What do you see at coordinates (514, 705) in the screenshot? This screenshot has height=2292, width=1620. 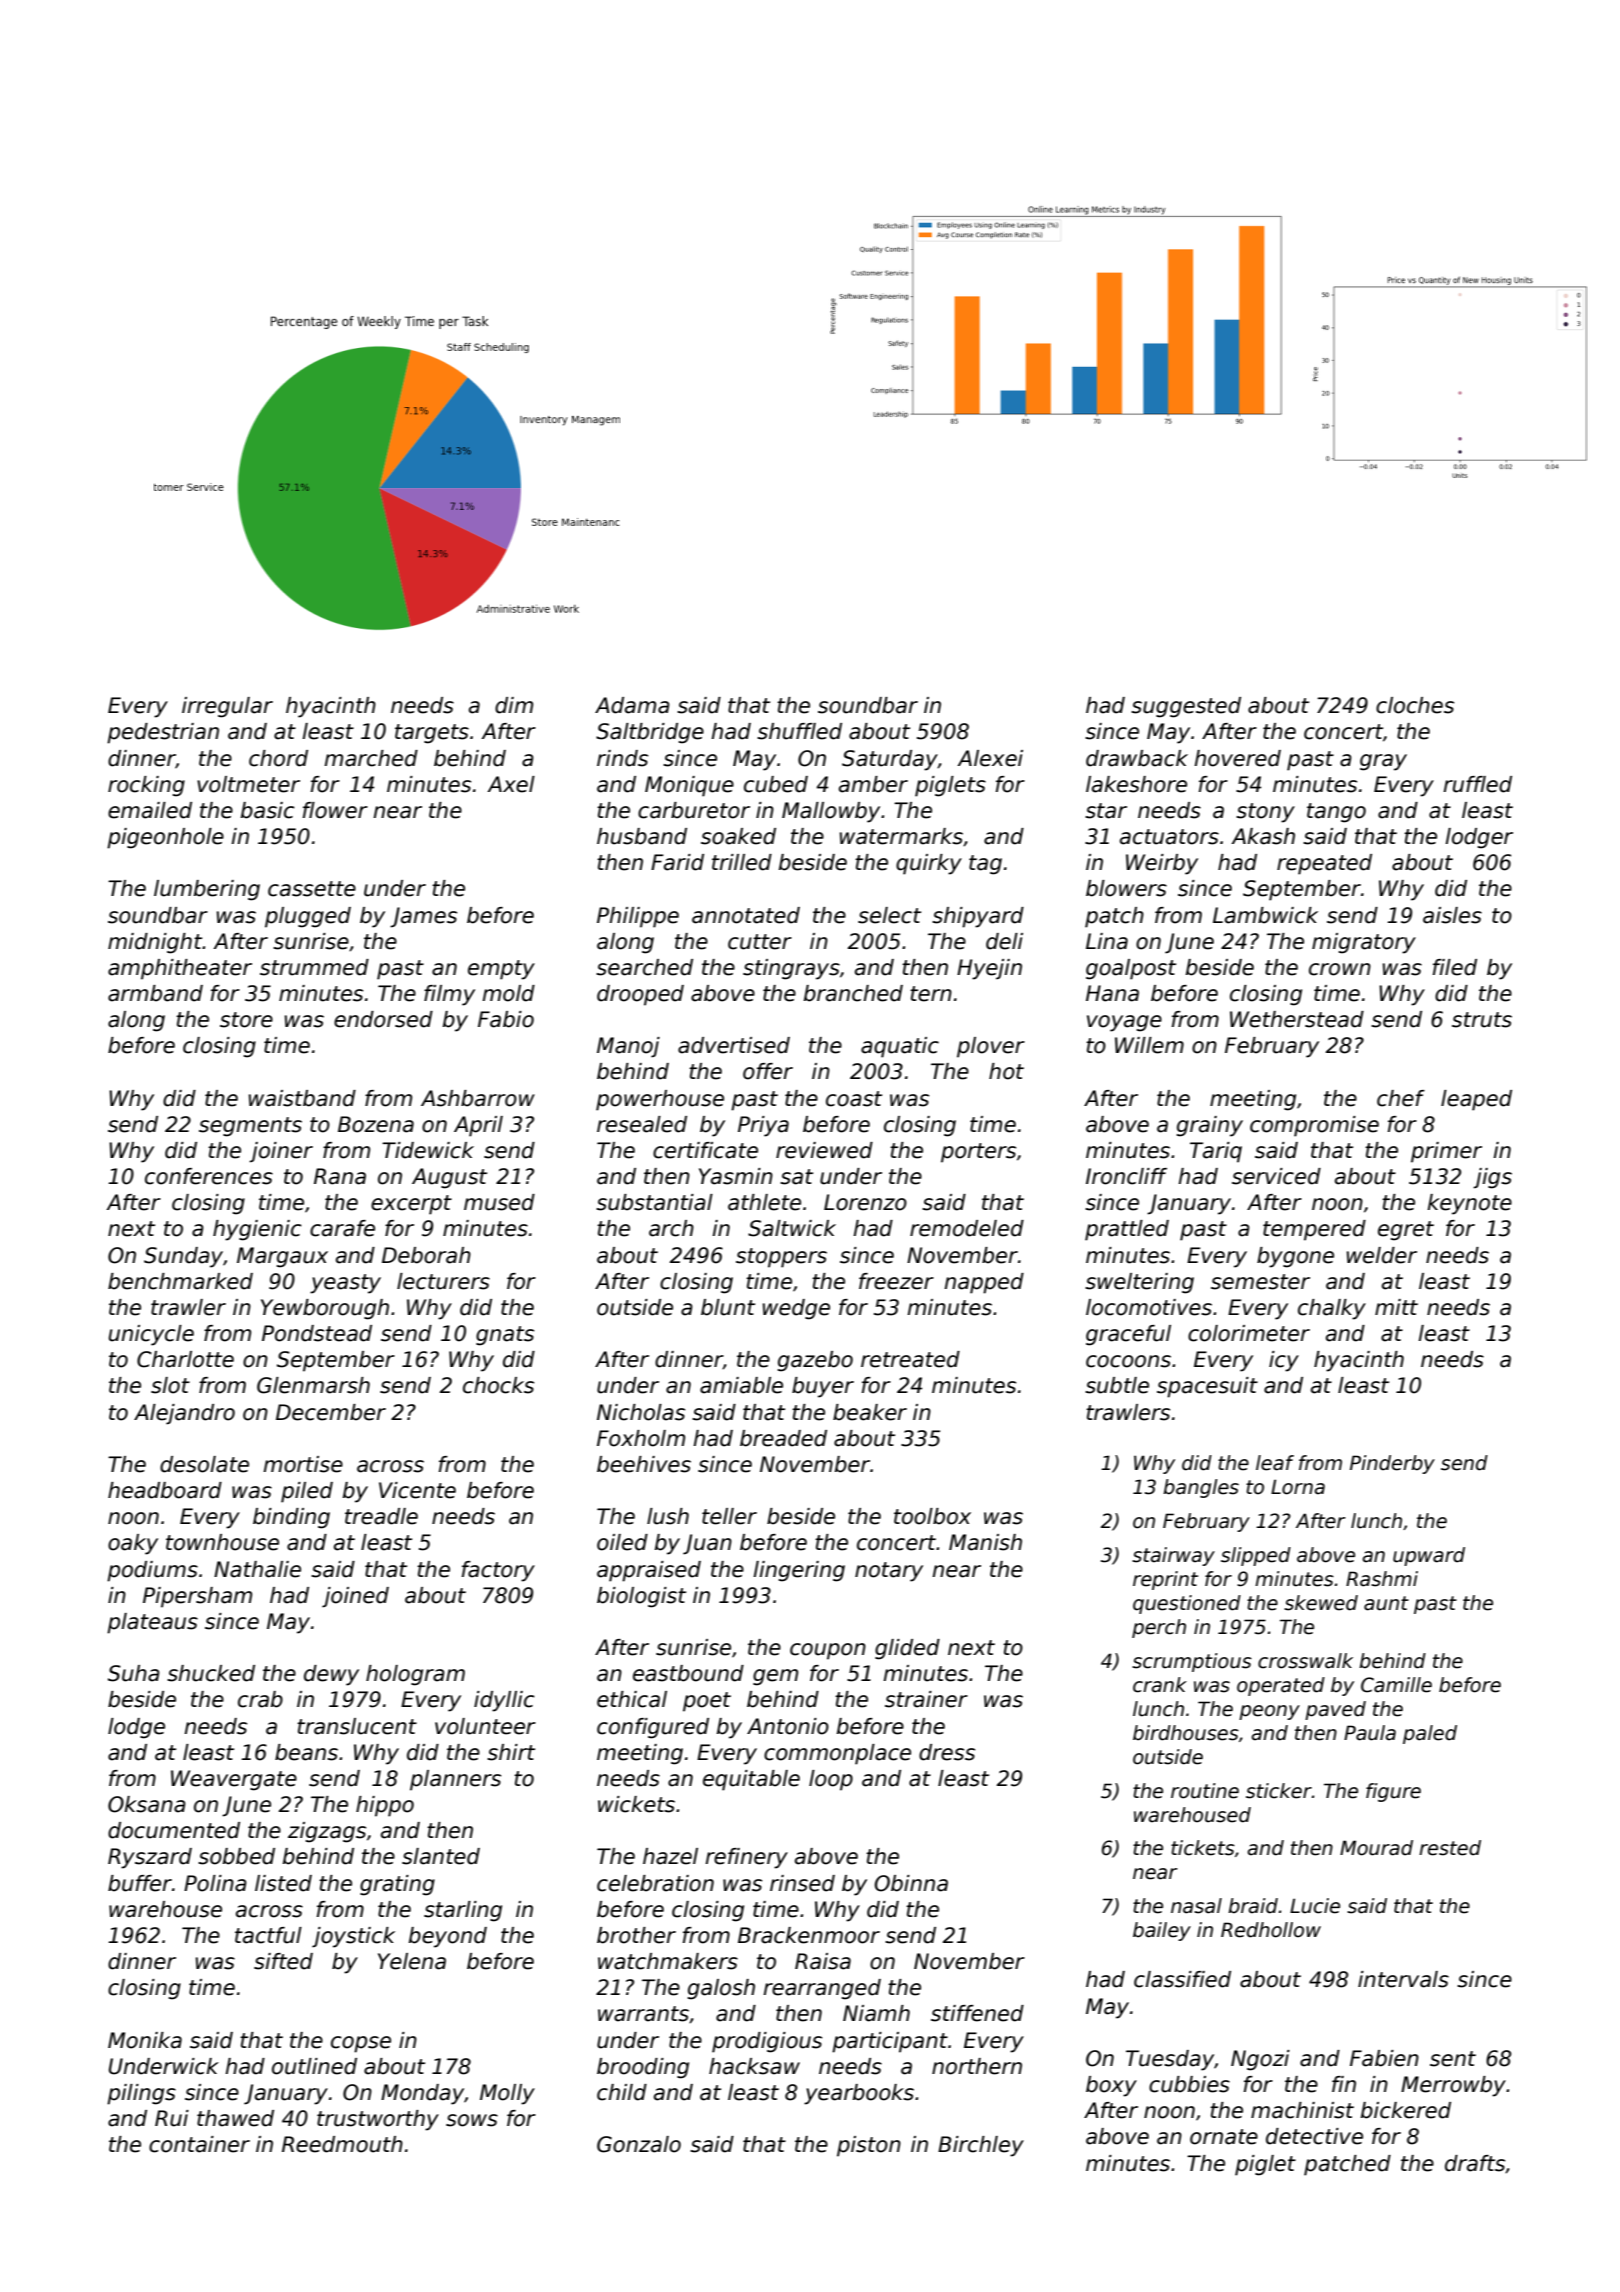 I see `dim` at bounding box center [514, 705].
